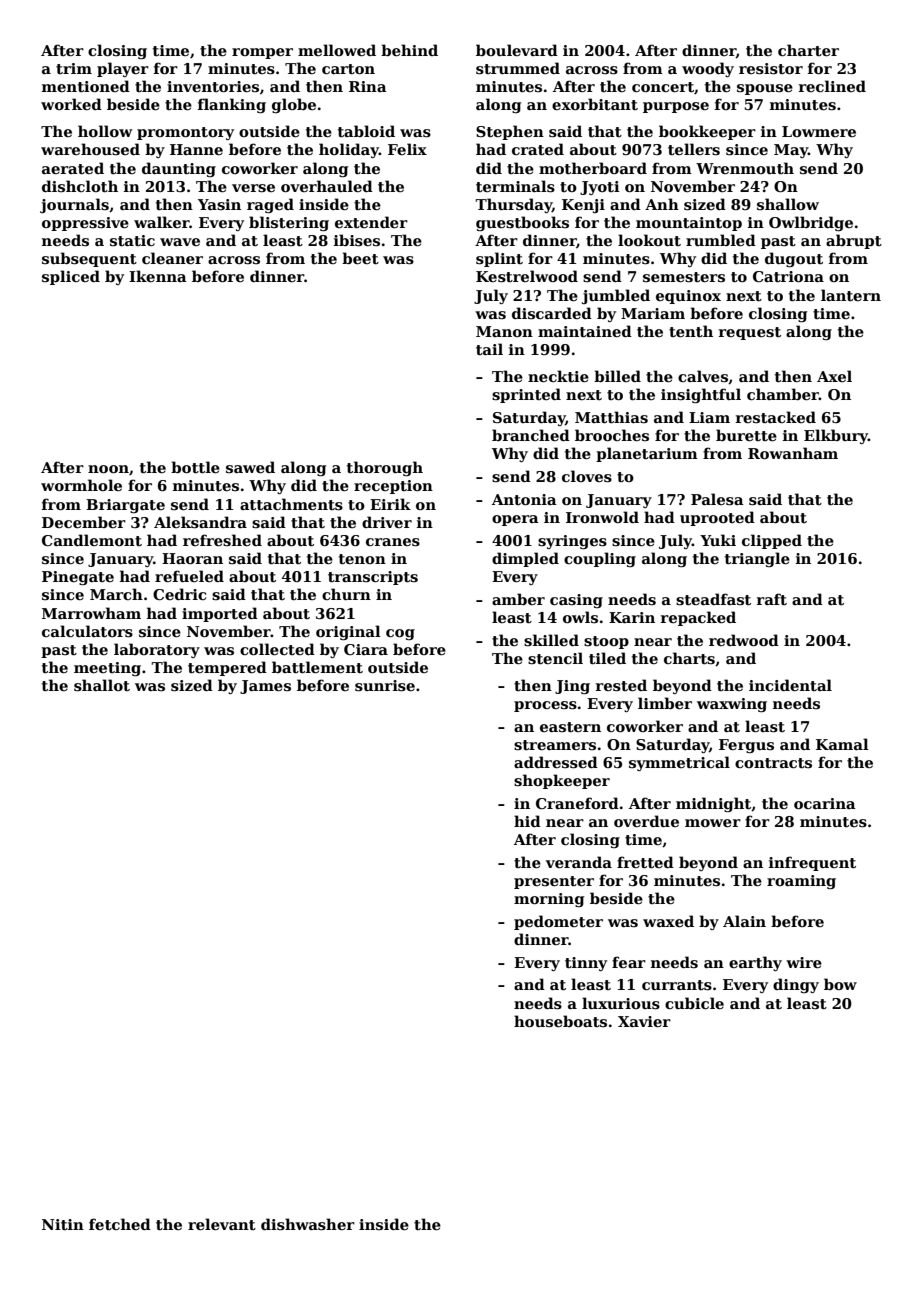 This screenshot has height=1308, width=924. I want to click on presenter, so click(554, 882).
